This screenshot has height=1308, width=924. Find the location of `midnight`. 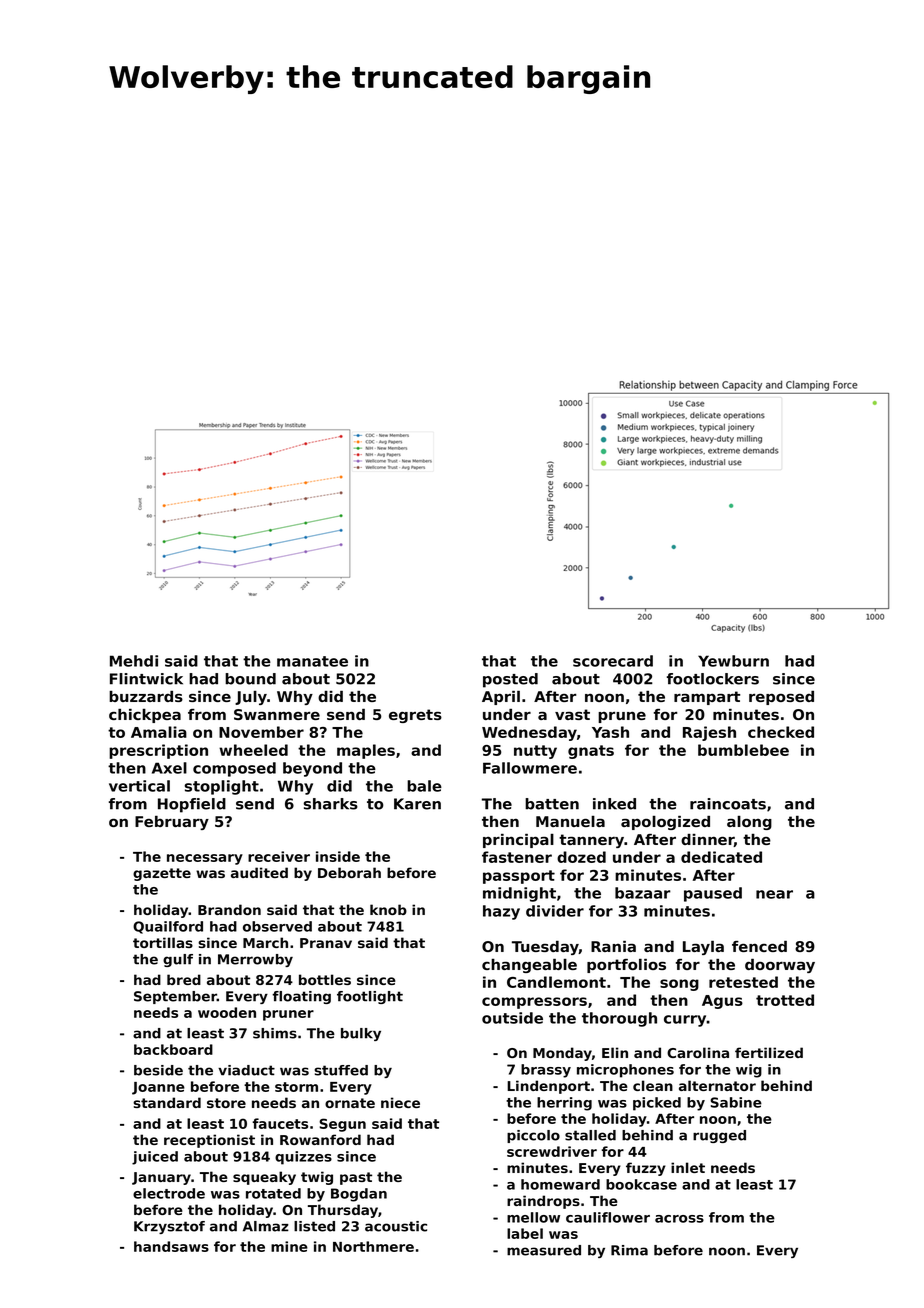

midnight is located at coordinates (519, 894).
